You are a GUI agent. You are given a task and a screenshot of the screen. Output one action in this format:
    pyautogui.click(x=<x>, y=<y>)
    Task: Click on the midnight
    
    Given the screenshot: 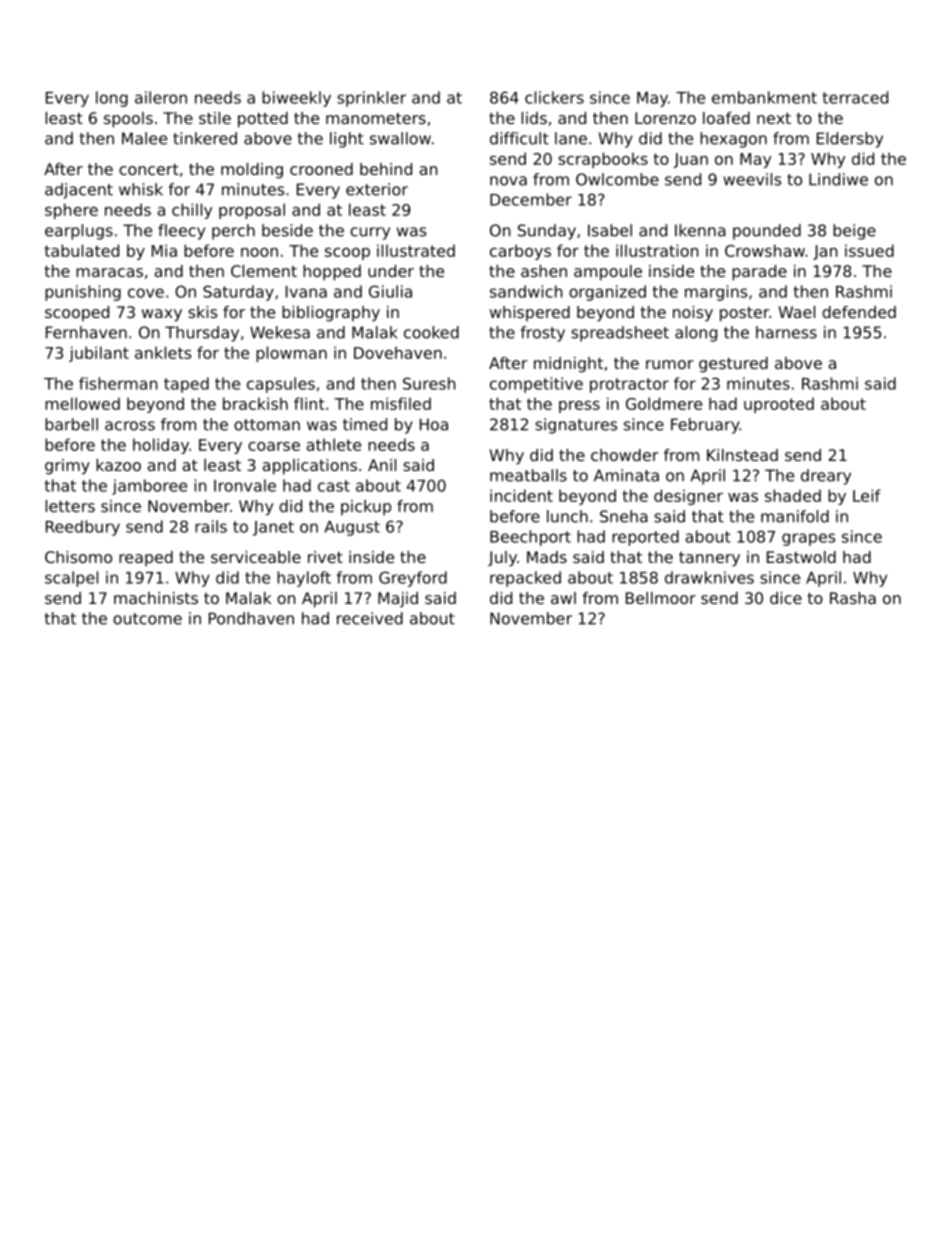 What is the action you would take?
    pyautogui.click(x=568, y=365)
